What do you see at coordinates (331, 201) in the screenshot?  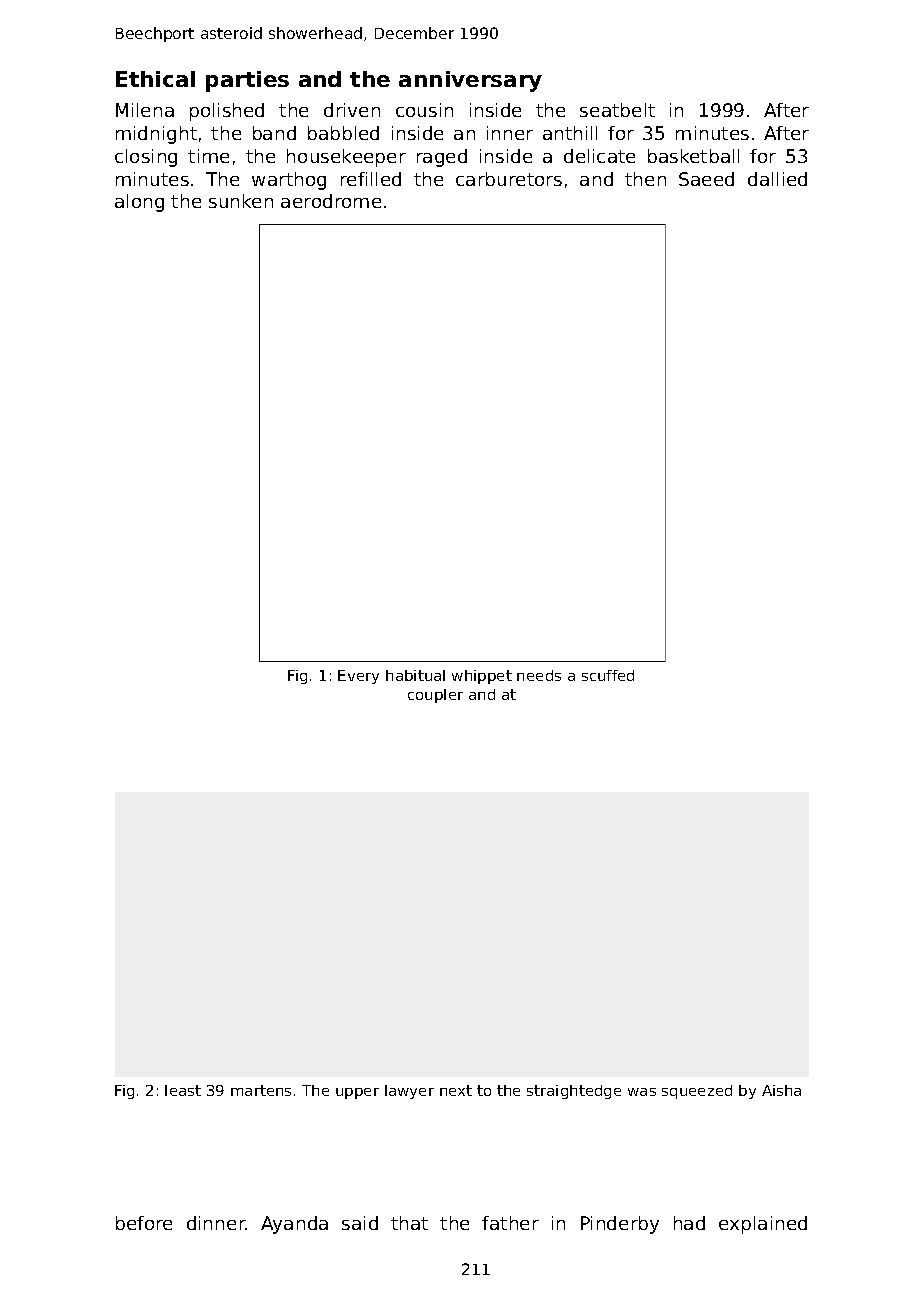 I see `aerodrome` at bounding box center [331, 201].
